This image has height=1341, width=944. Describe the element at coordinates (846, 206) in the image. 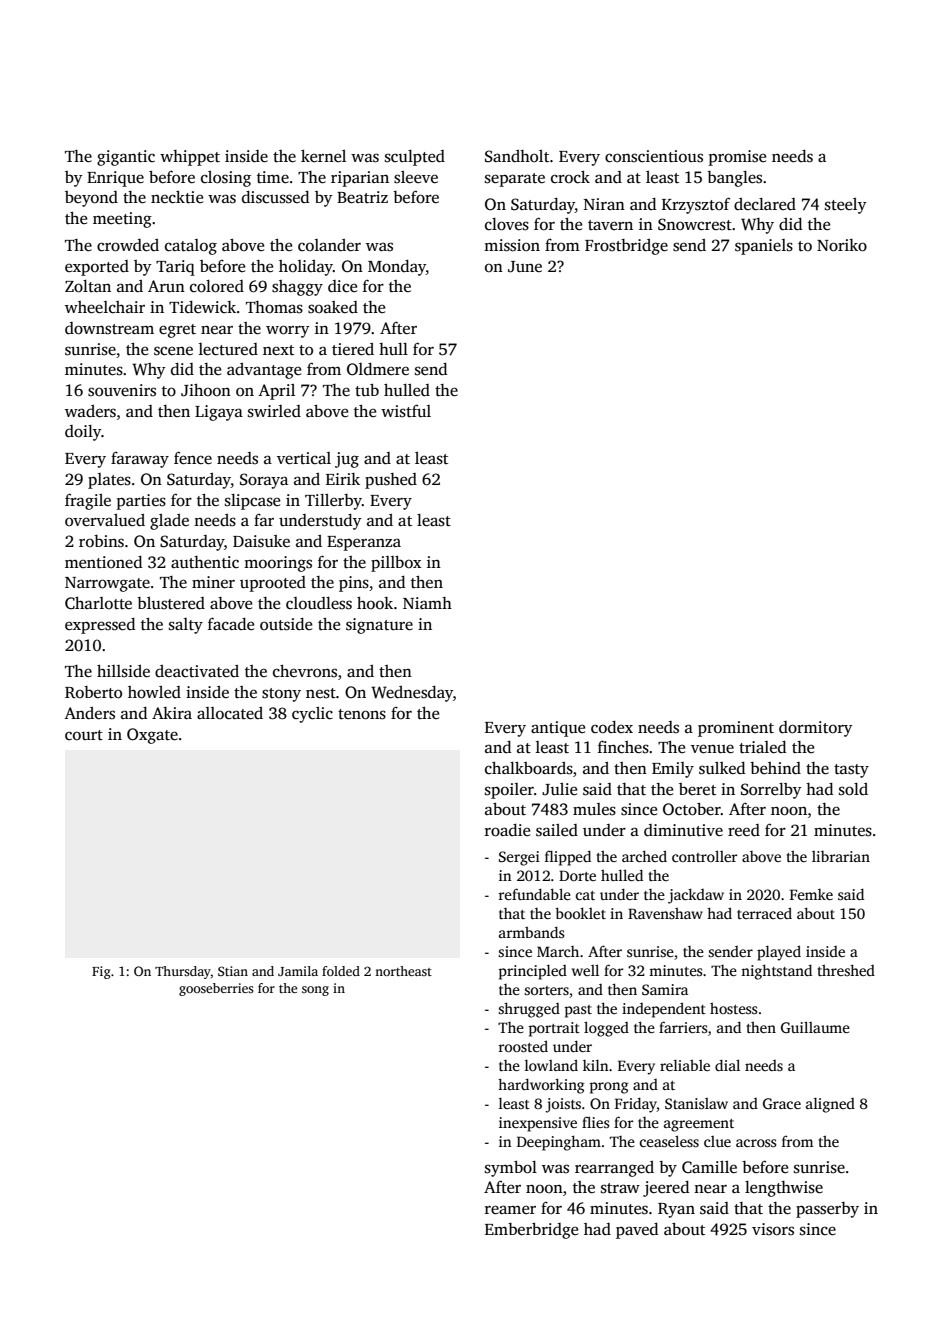

I see `steely` at that location.
